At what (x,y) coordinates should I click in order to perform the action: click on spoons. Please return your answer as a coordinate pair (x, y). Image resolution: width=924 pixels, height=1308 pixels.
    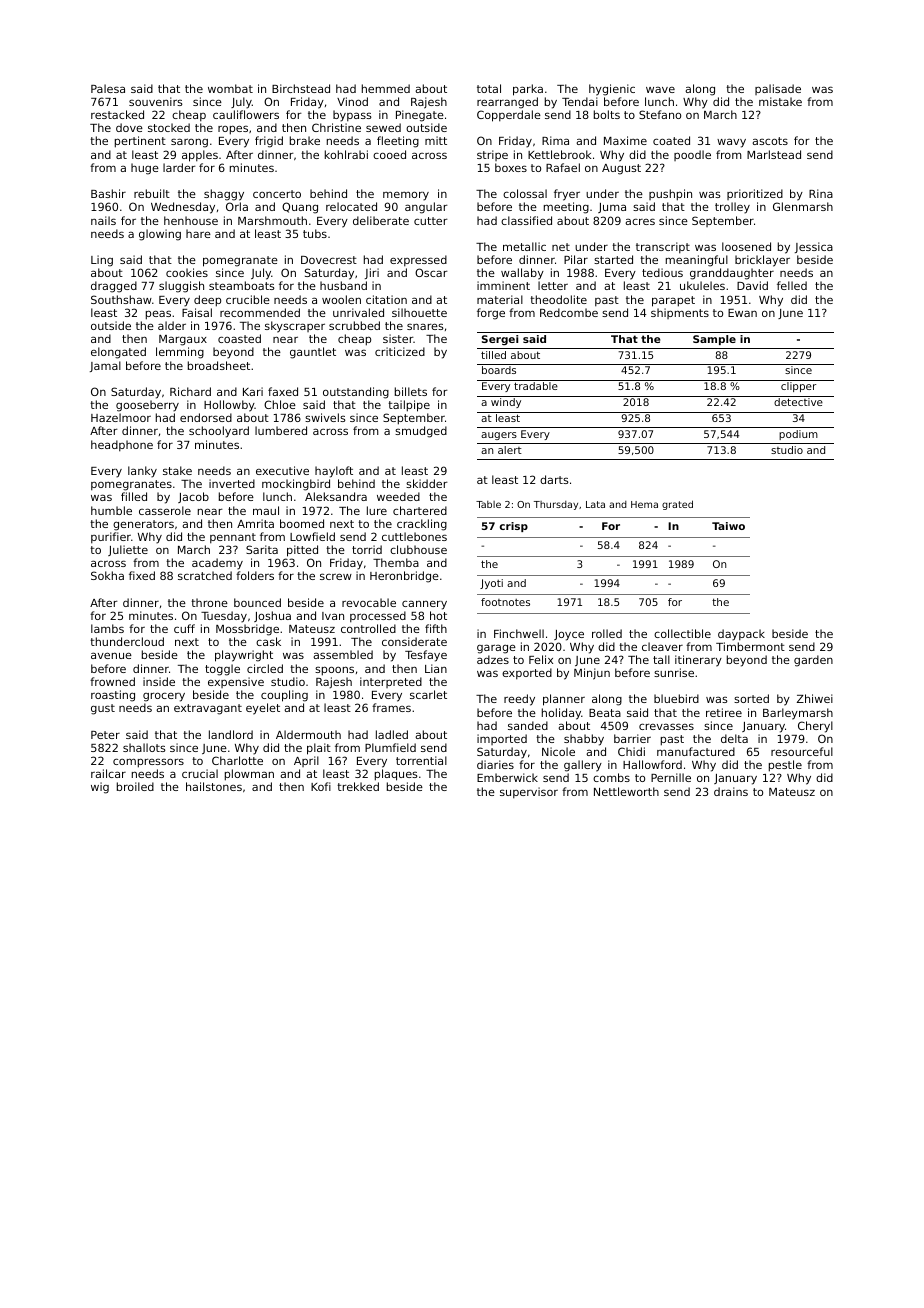
    Looking at the image, I should click on (334, 671).
